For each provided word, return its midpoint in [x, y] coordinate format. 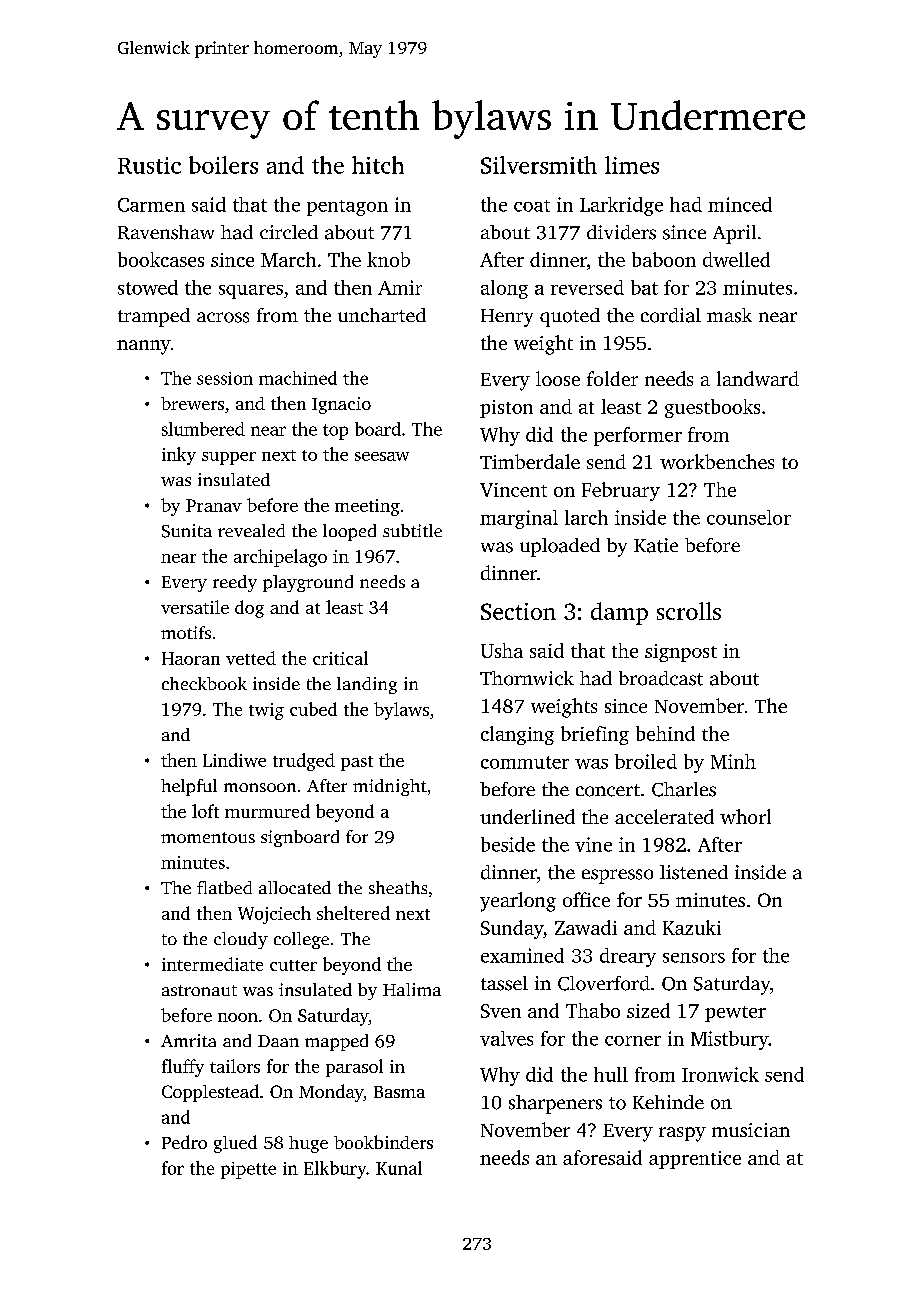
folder [612, 378]
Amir [400, 287]
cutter [293, 965]
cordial [671, 315]
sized [648, 1010]
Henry [507, 318]
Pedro [184, 1142]
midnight [390, 787]
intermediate [212, 964]
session [225, 378]
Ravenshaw [166, 232]
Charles [684, 789]
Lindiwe [234, 760]
